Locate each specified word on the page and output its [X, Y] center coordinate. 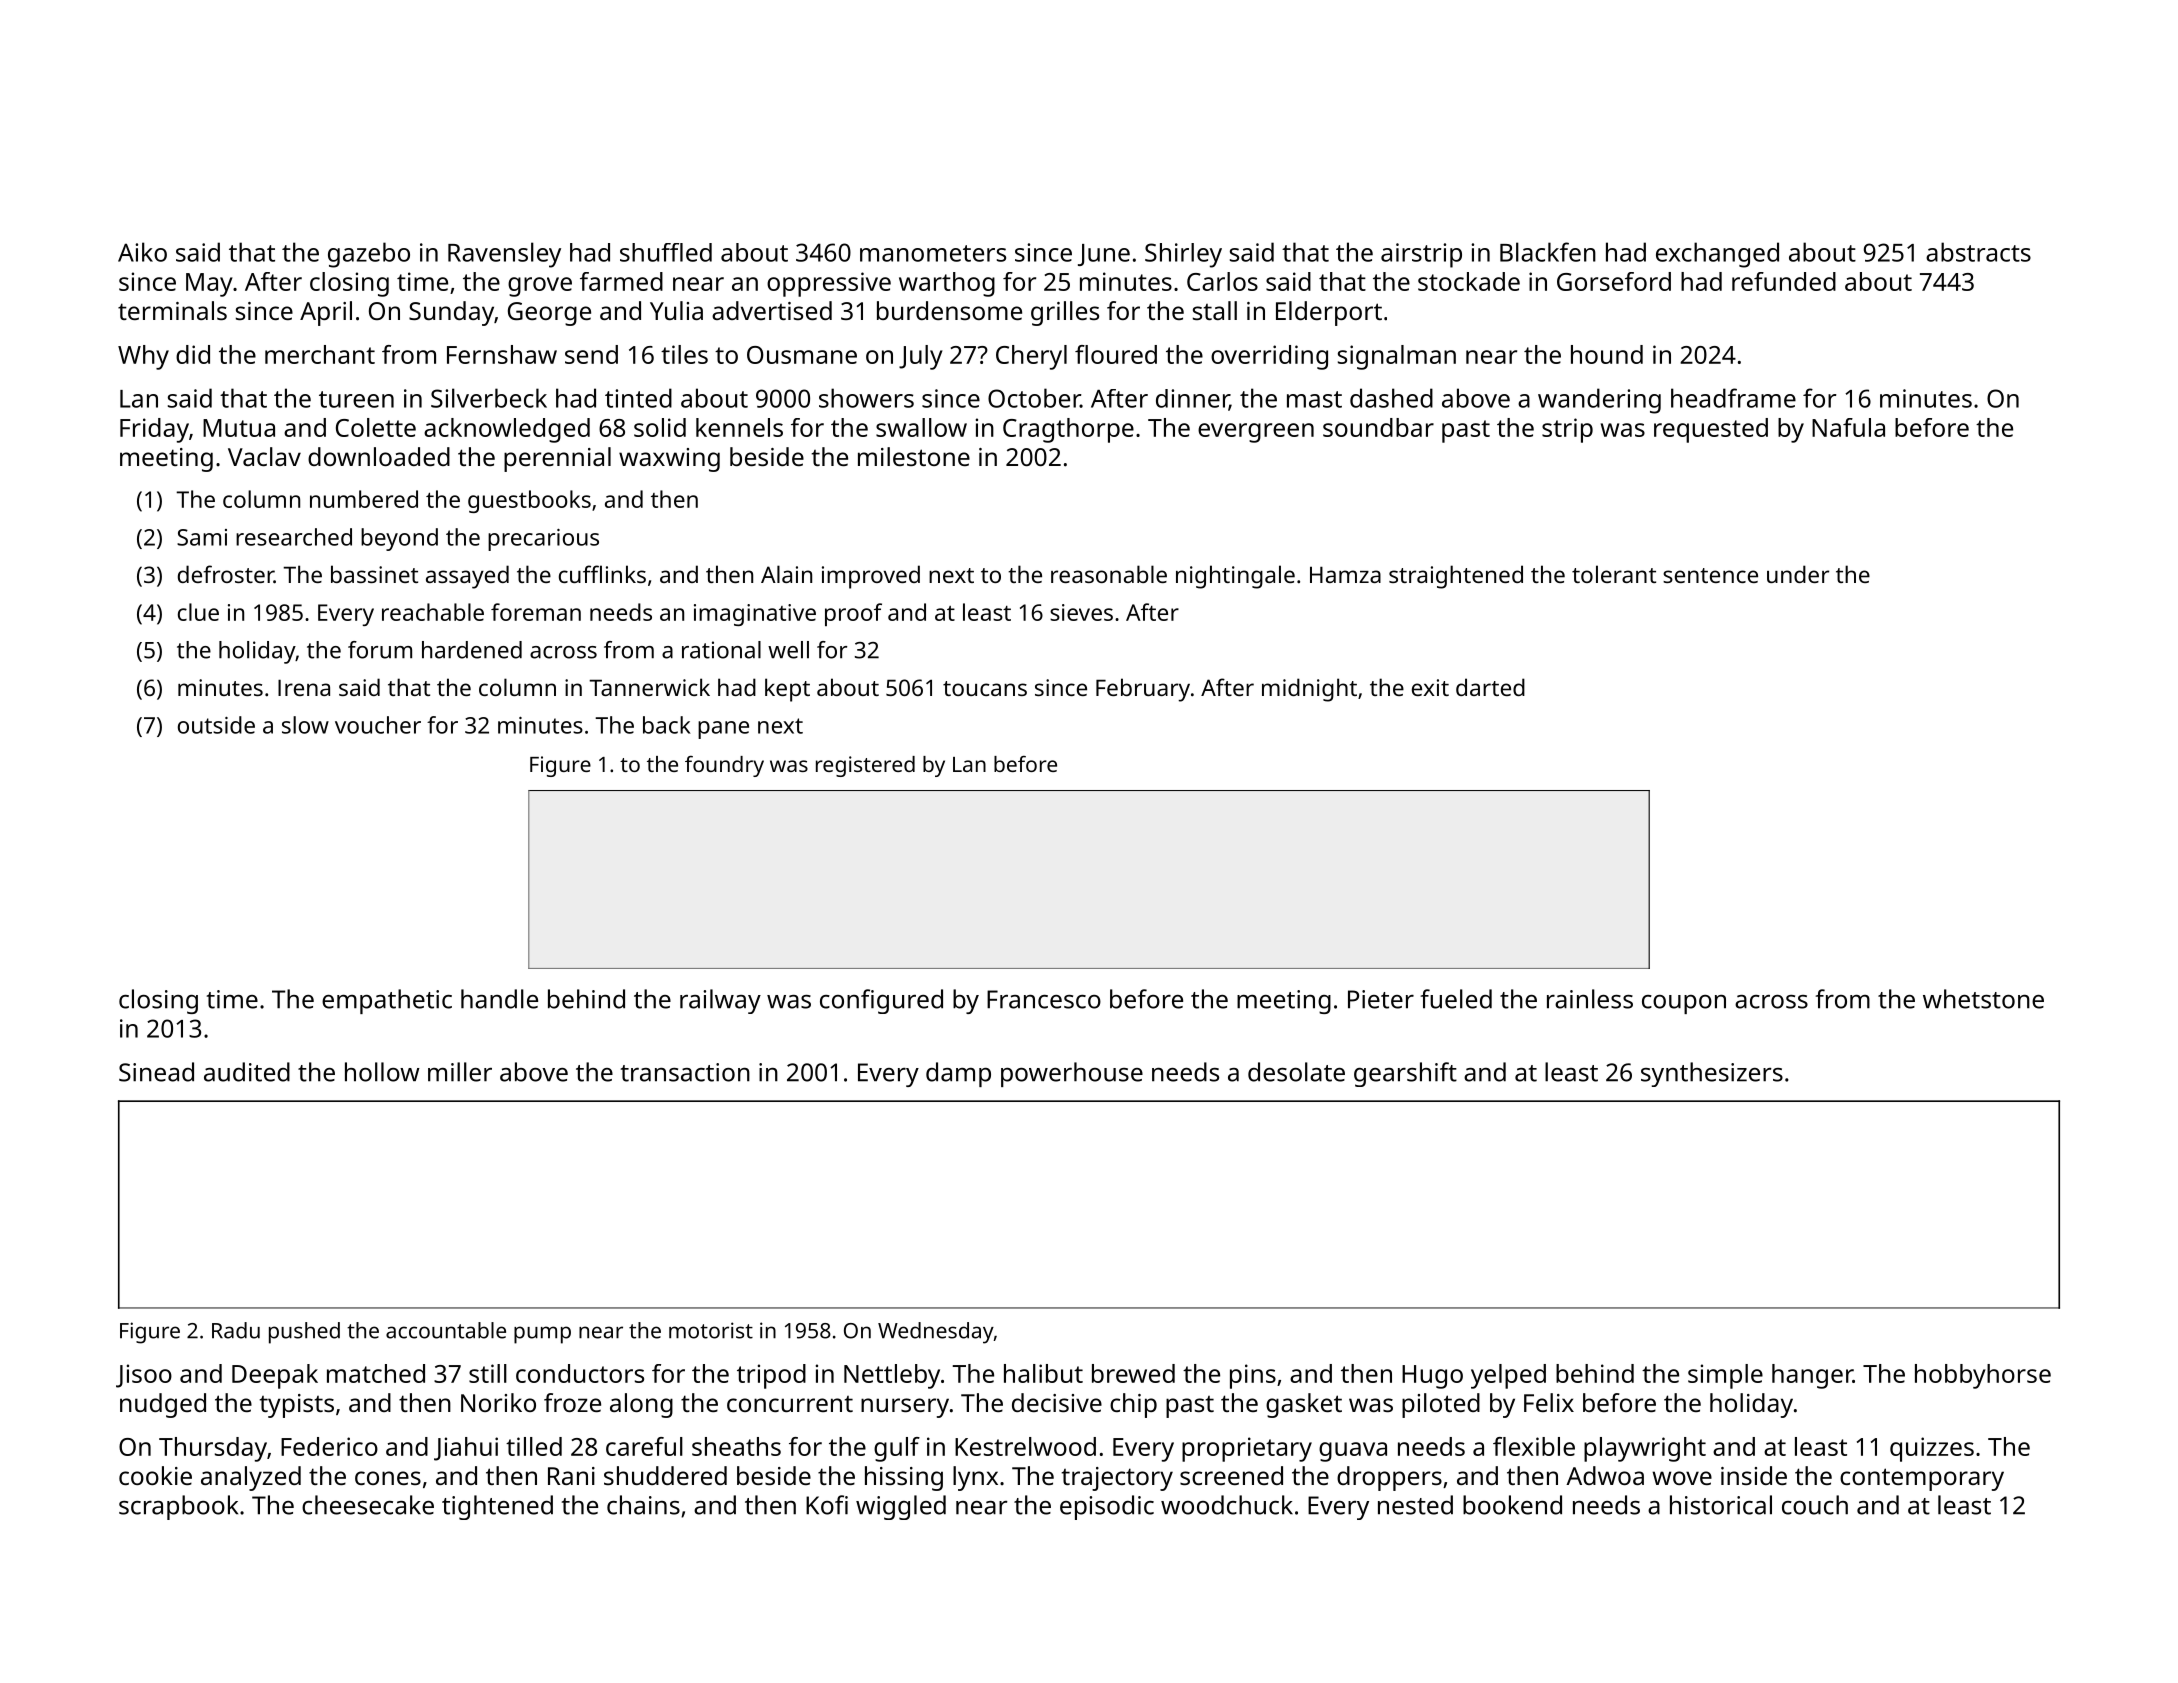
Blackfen [1548, 252]
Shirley [1183, 255]
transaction [685, 1072]
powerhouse [1072, 1074]
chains [643, 1505]
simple [1725, 1376]
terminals [172, 310]
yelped [1508, 1376]
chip [1133, 1405]
